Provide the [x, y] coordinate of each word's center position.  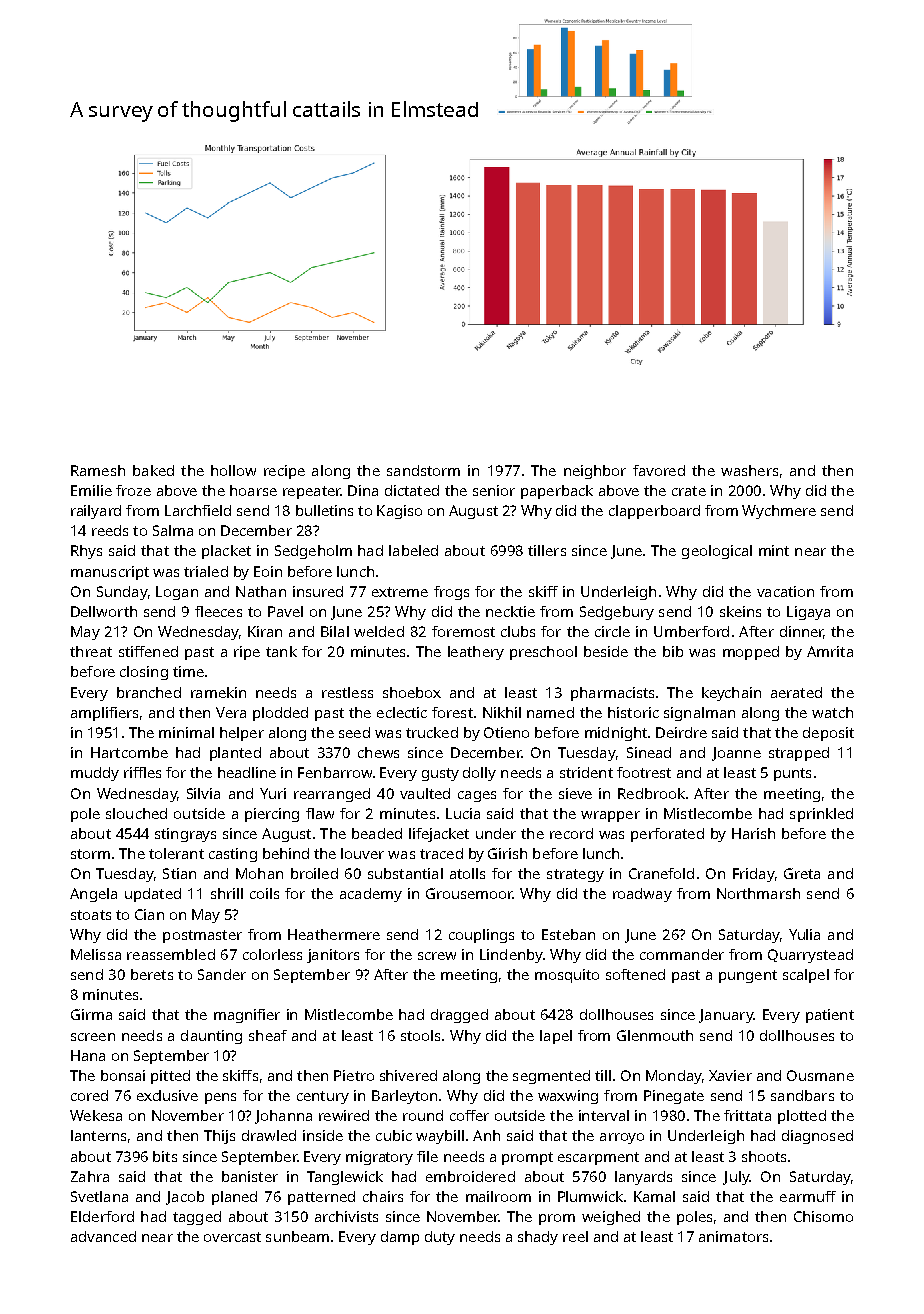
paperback [557, 492]
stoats [91, 915]
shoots [764, 1156]
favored [659, 470]
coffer [469, 1115]
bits [165, 1156]
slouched [136, 813]
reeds [110, 530]
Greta [802, 873]
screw [437, 956]
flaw [320, 813]
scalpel [806, 976]
